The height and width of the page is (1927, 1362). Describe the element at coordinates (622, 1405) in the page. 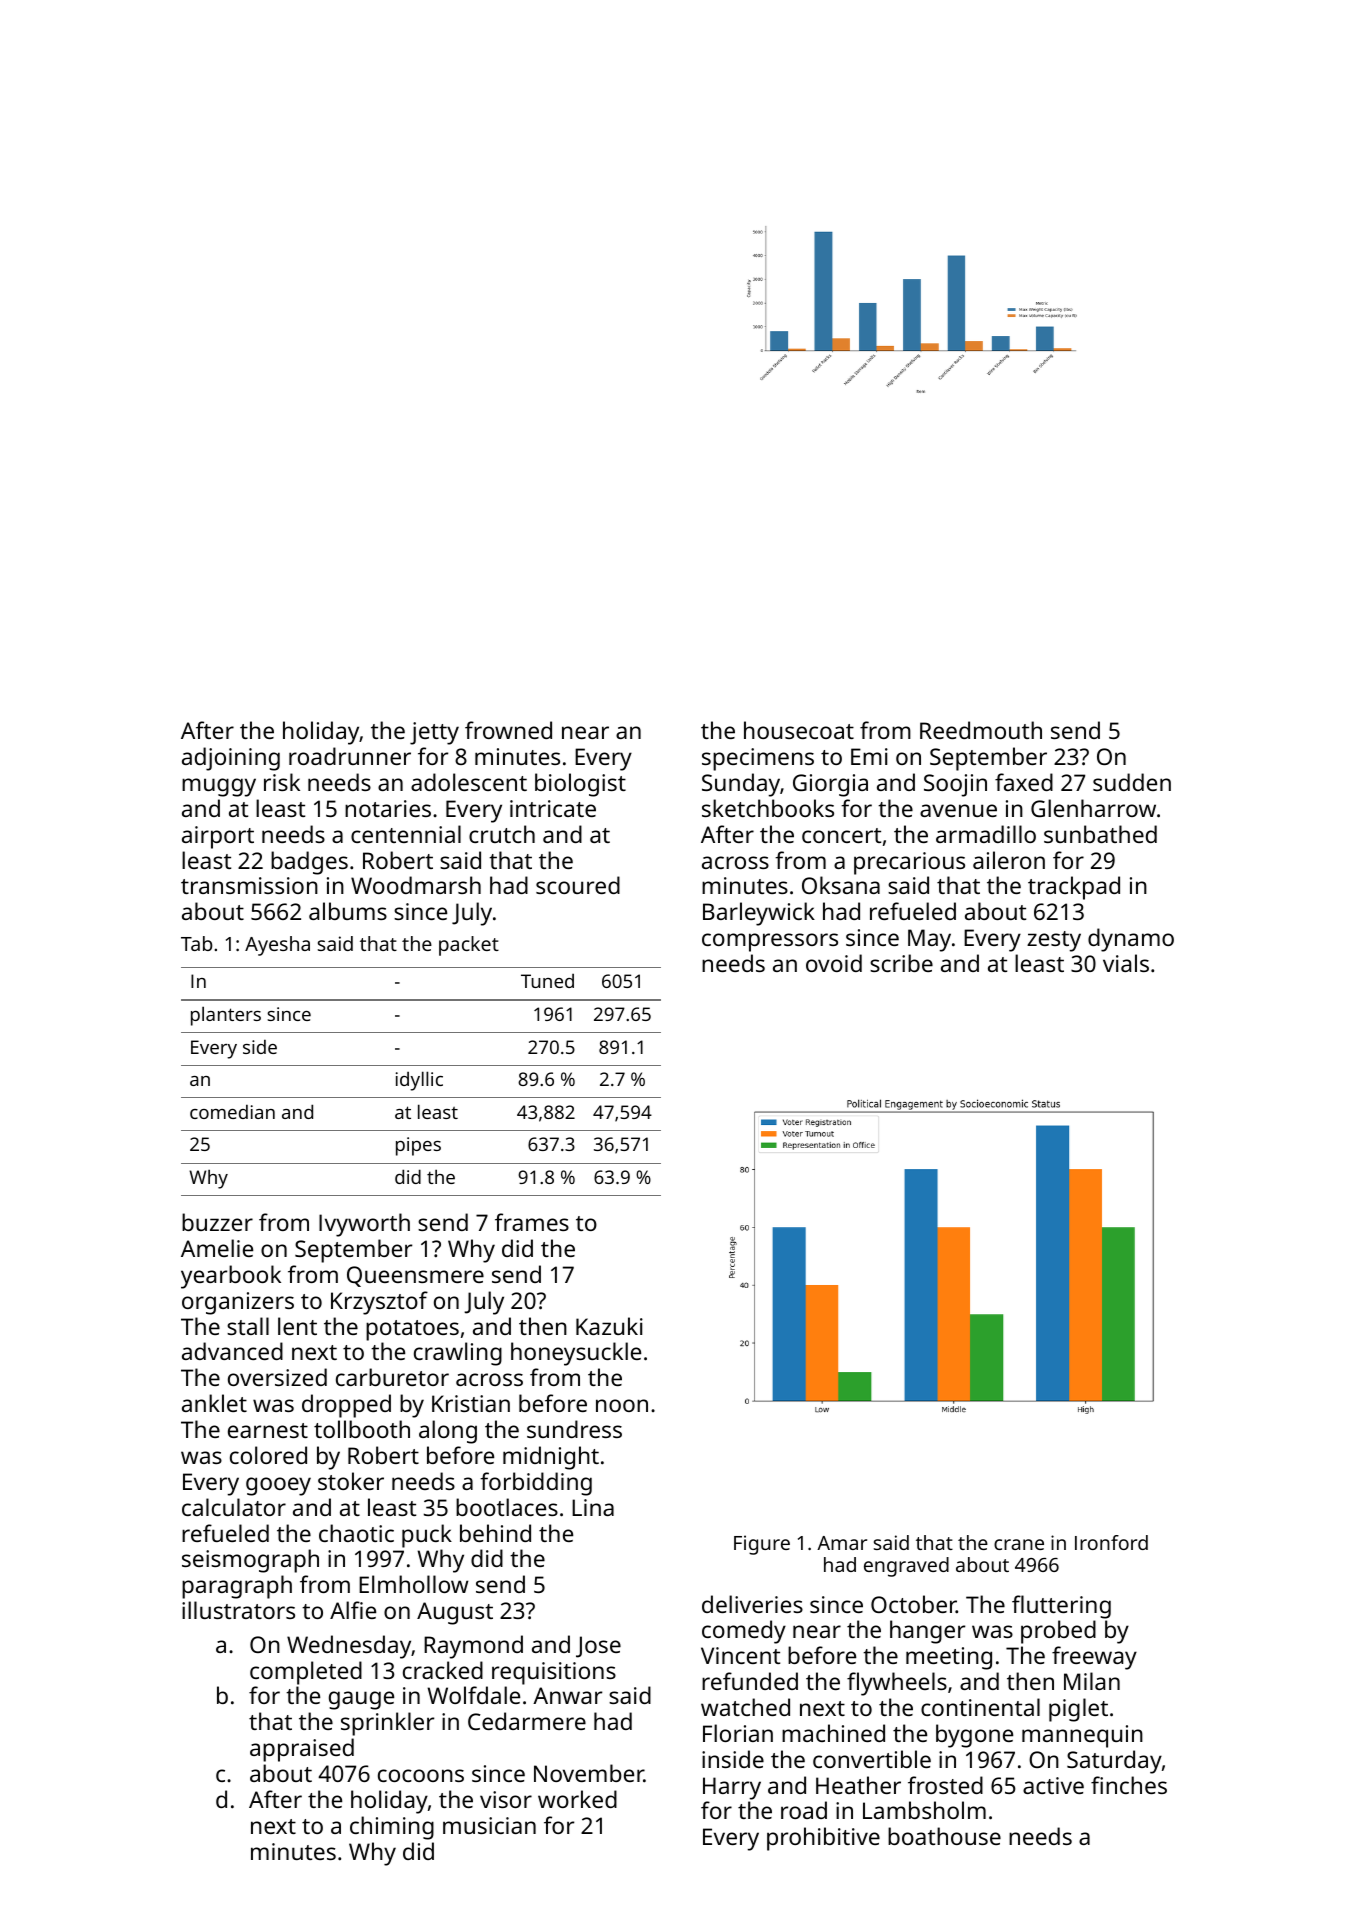

I see `noon` at that location.
